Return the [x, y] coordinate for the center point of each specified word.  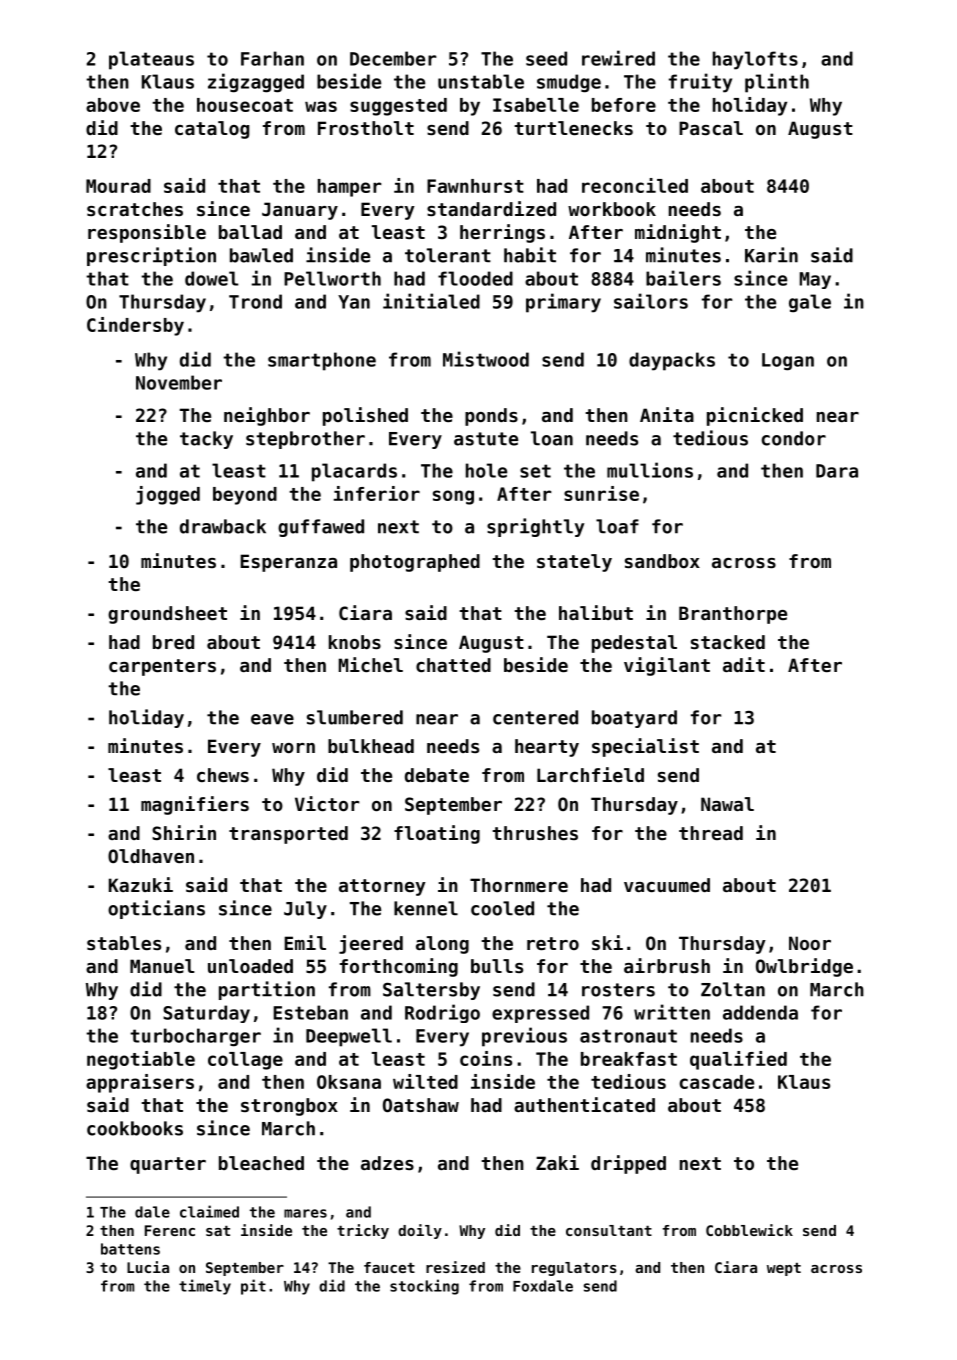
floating [437, 834]
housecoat [245, 105]
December [393, 58]
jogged [168, 495]
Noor [810, 943]
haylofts [755, 60]
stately [574, 563]
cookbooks [135, 1128]
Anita [667, 414]
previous [524, 1037]
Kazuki [141, 884]
